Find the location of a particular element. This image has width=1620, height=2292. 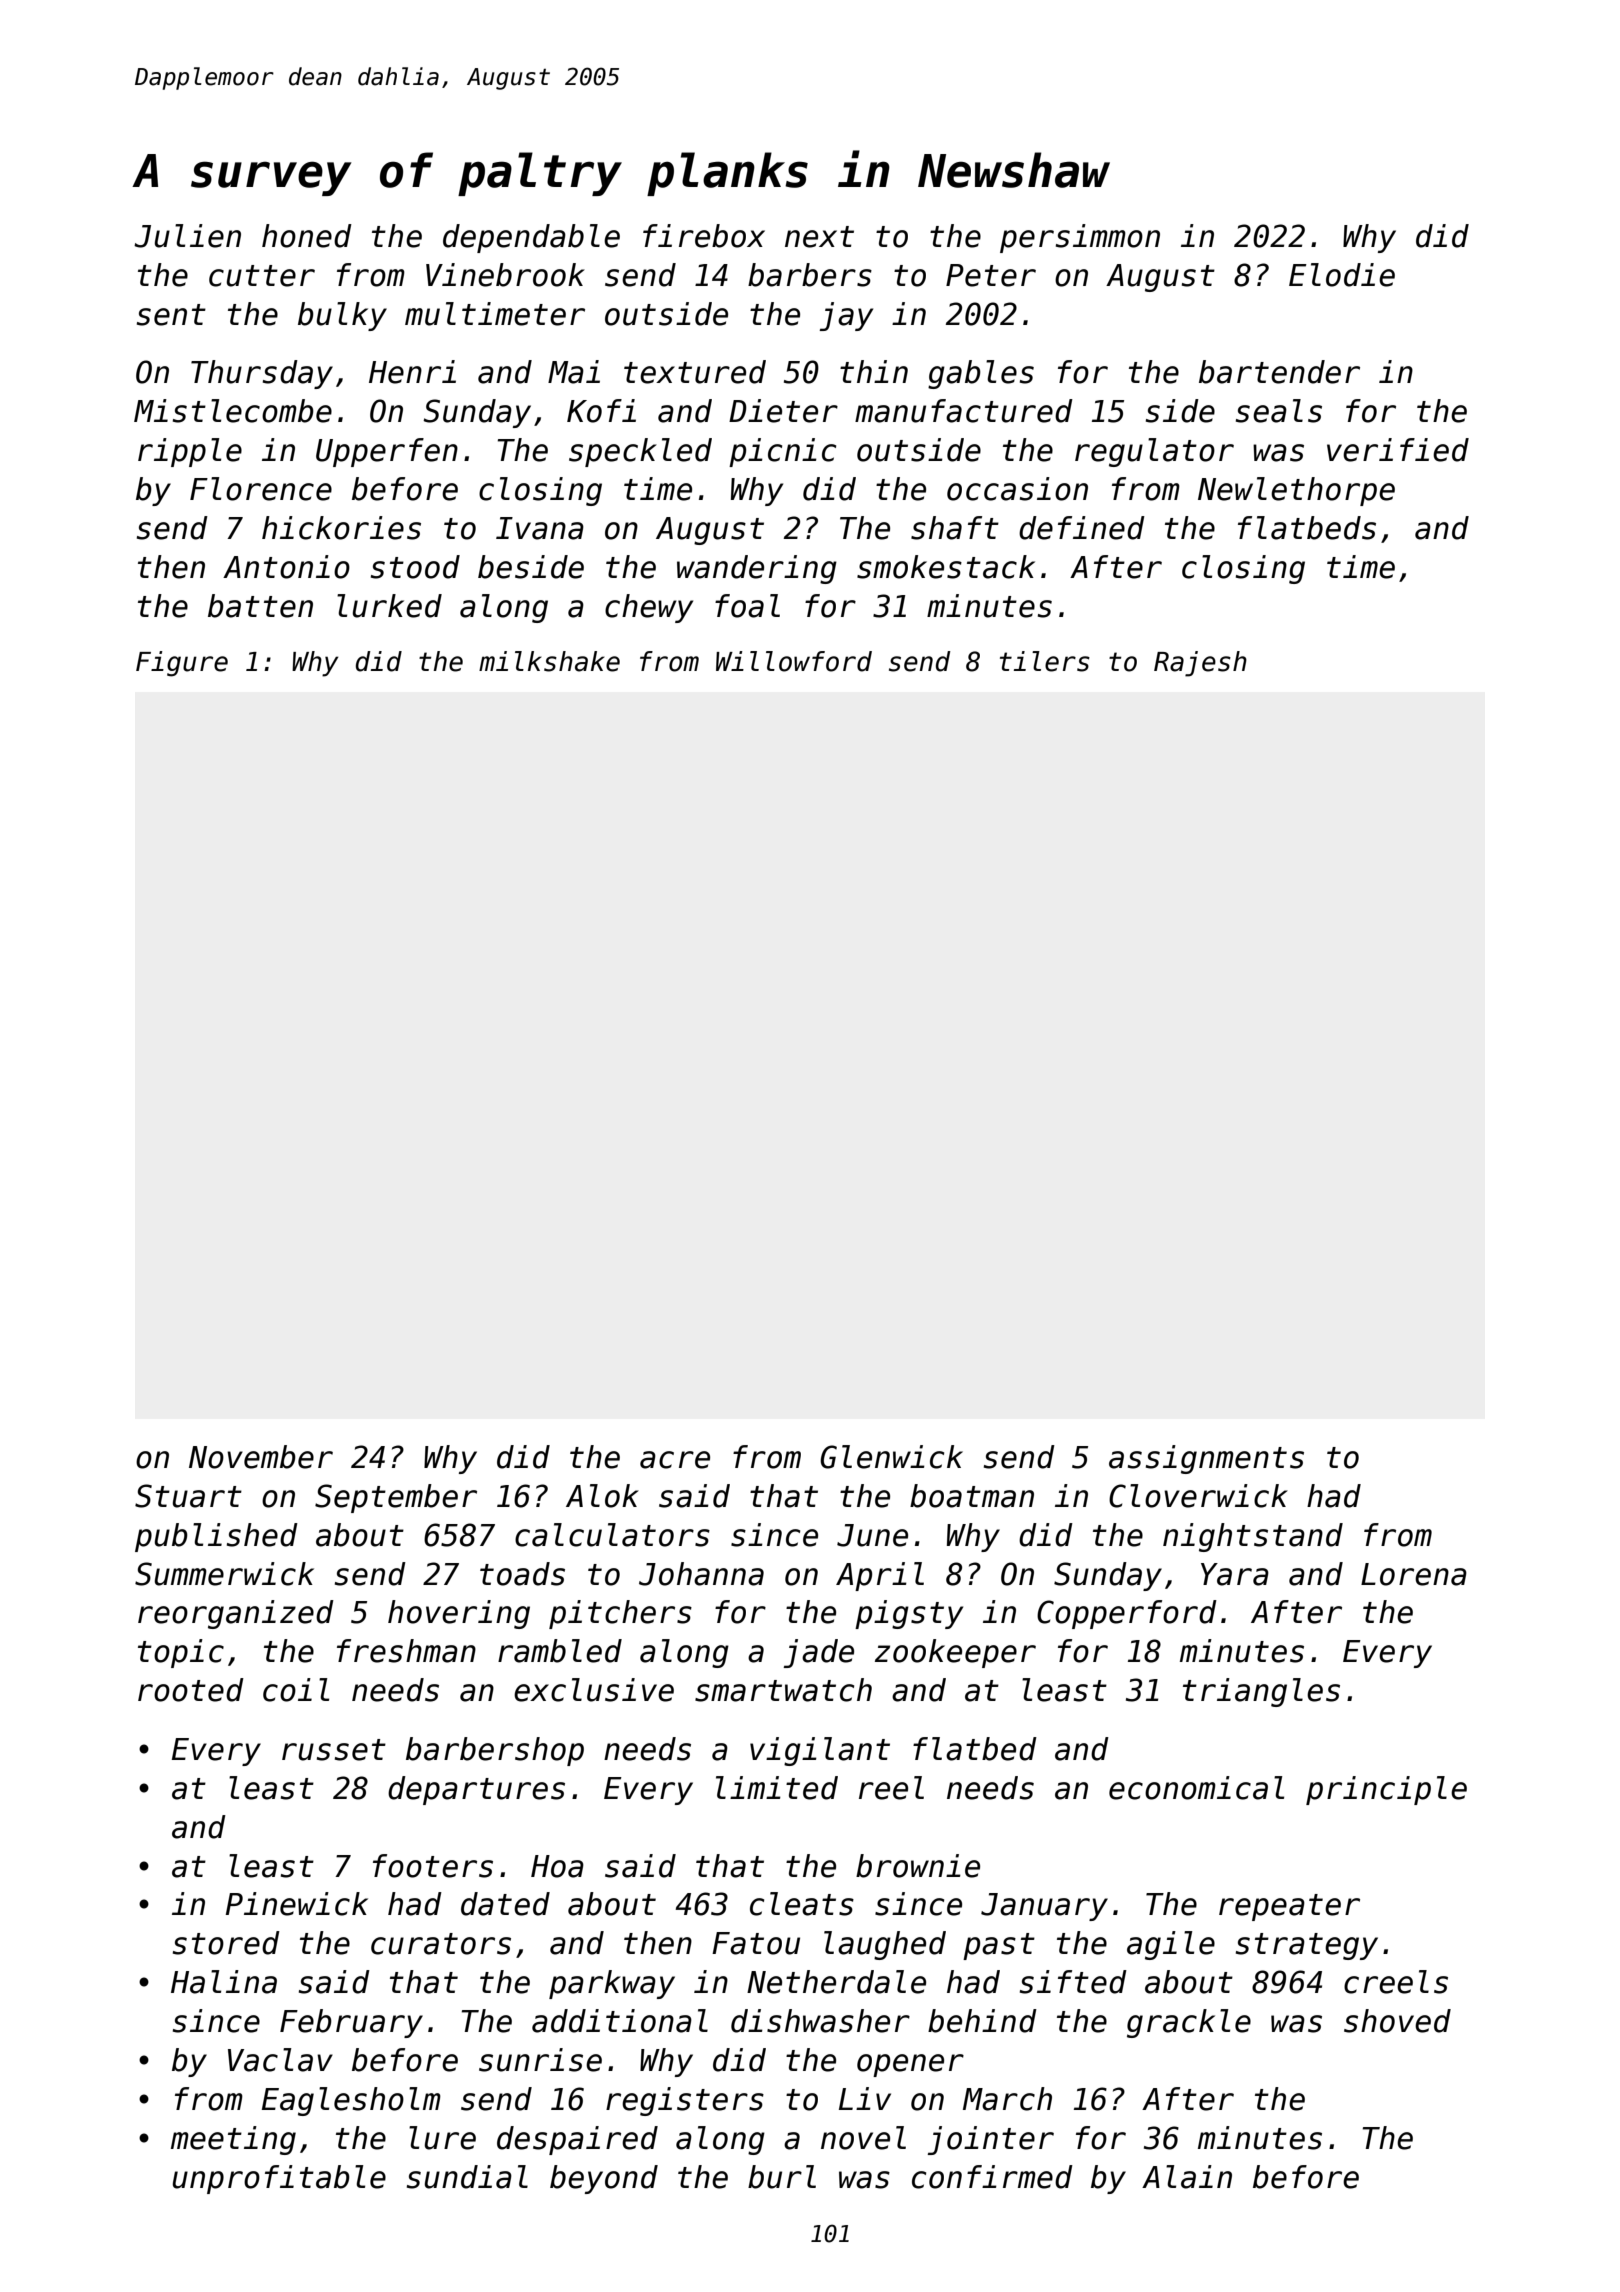

triangles is located at coordinates (1261, 1692).
